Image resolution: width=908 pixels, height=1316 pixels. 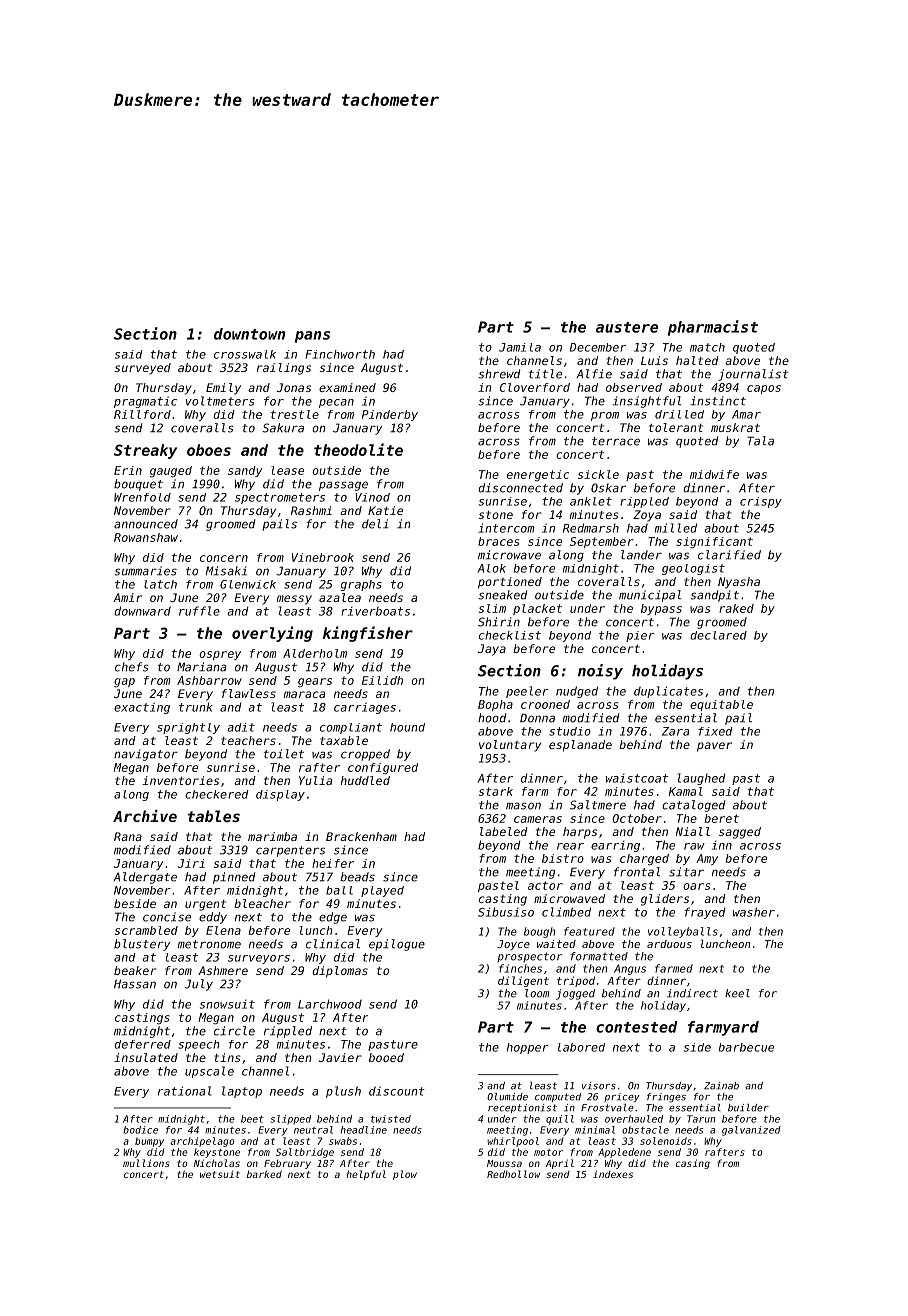 I want to click on Aldergate, so click(x=145, y=878).
